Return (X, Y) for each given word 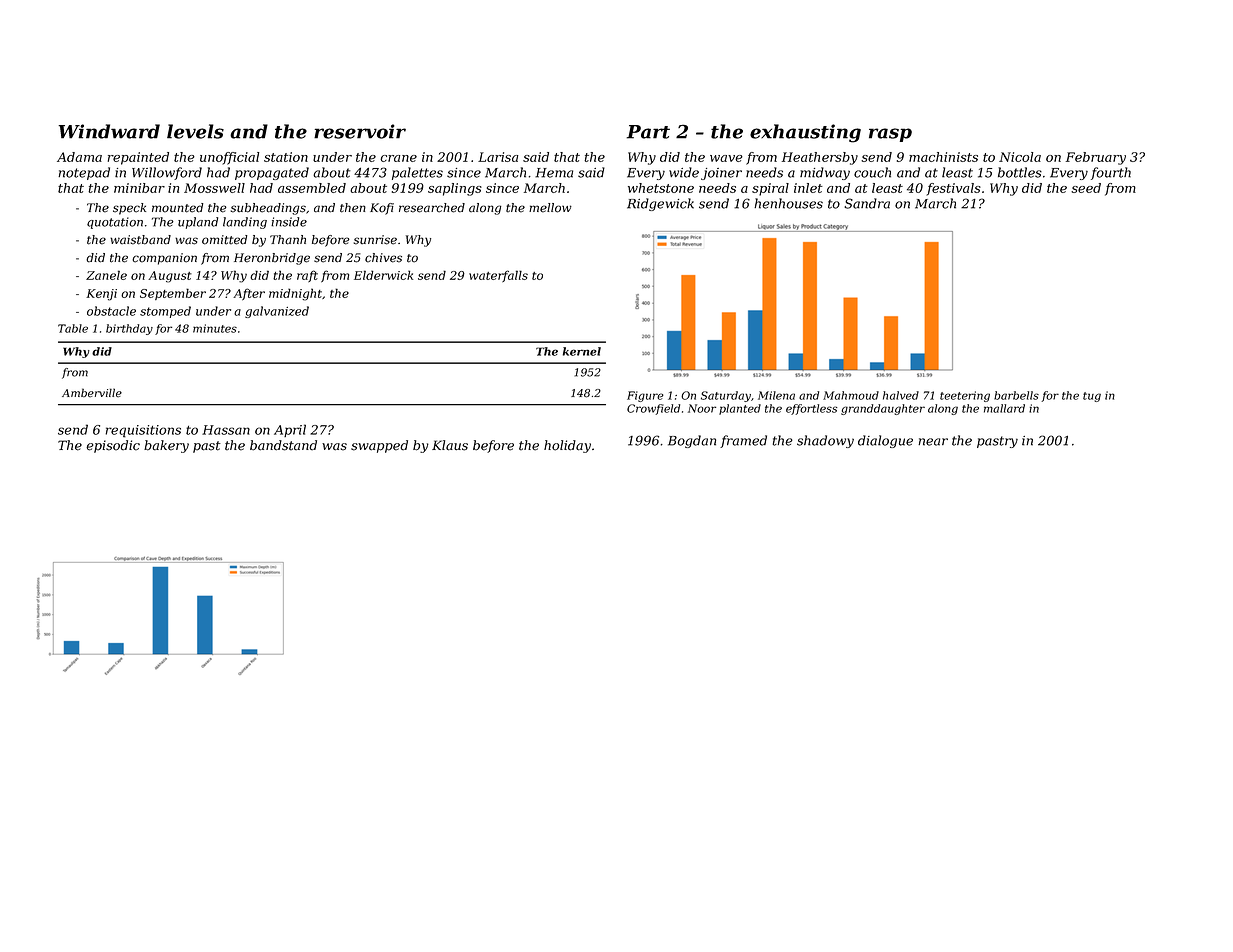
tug (1092, 397)
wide (684, 172)
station (286, 157)
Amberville (92, 392)
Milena (776, 395)
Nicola (1020, 157)
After (249, 294)
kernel (582, 351)
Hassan (226, 430)
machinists (943, 157)
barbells (1016, 395)
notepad (84, 173)
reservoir (360, 131)
